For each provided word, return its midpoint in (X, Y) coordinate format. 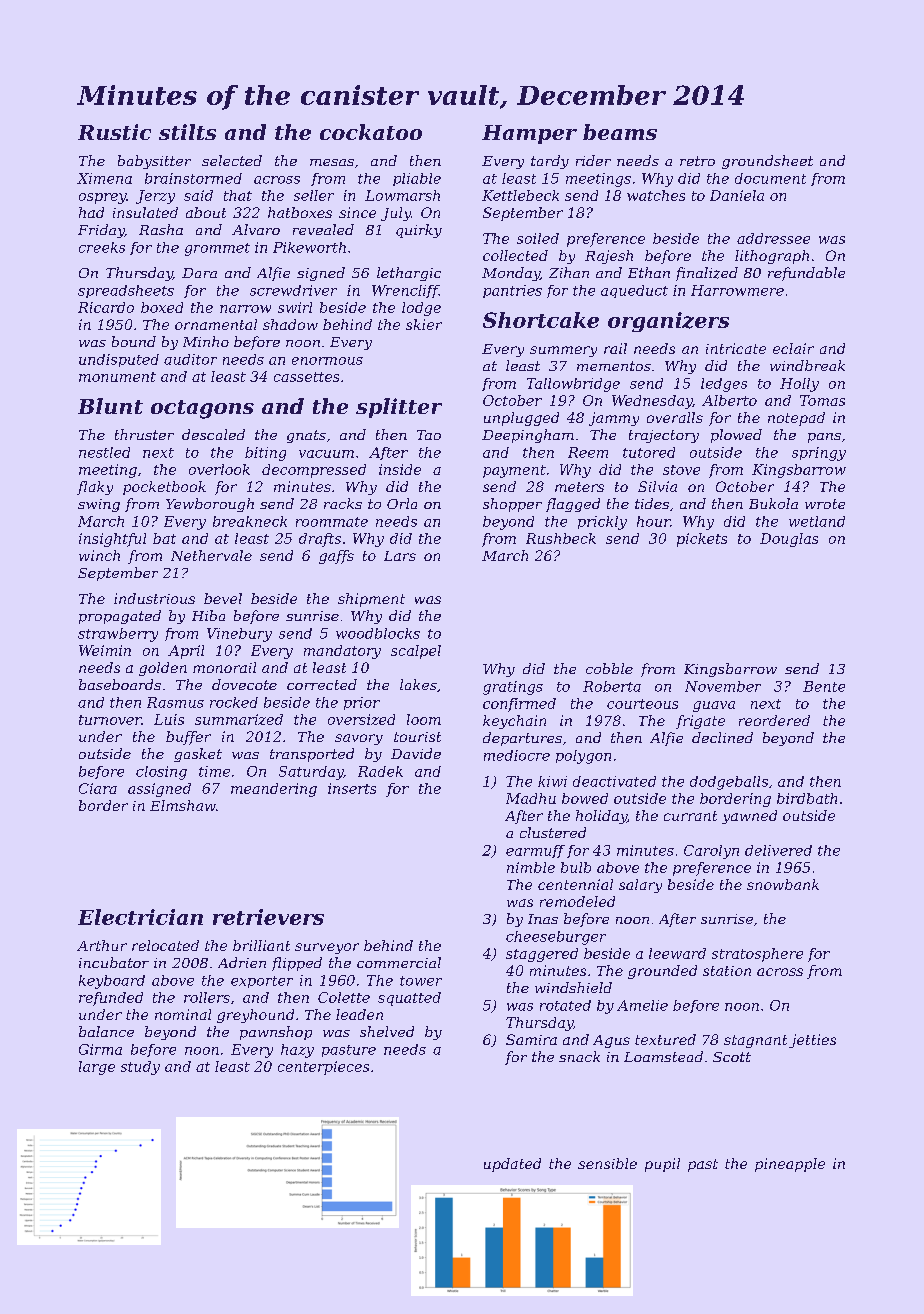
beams (620, 132)
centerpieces (323, 1068)
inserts (352, 788)
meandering (274, 790)
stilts (187, 132)
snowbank (783, 884)
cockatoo (371, 132)
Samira (531, 1039)
